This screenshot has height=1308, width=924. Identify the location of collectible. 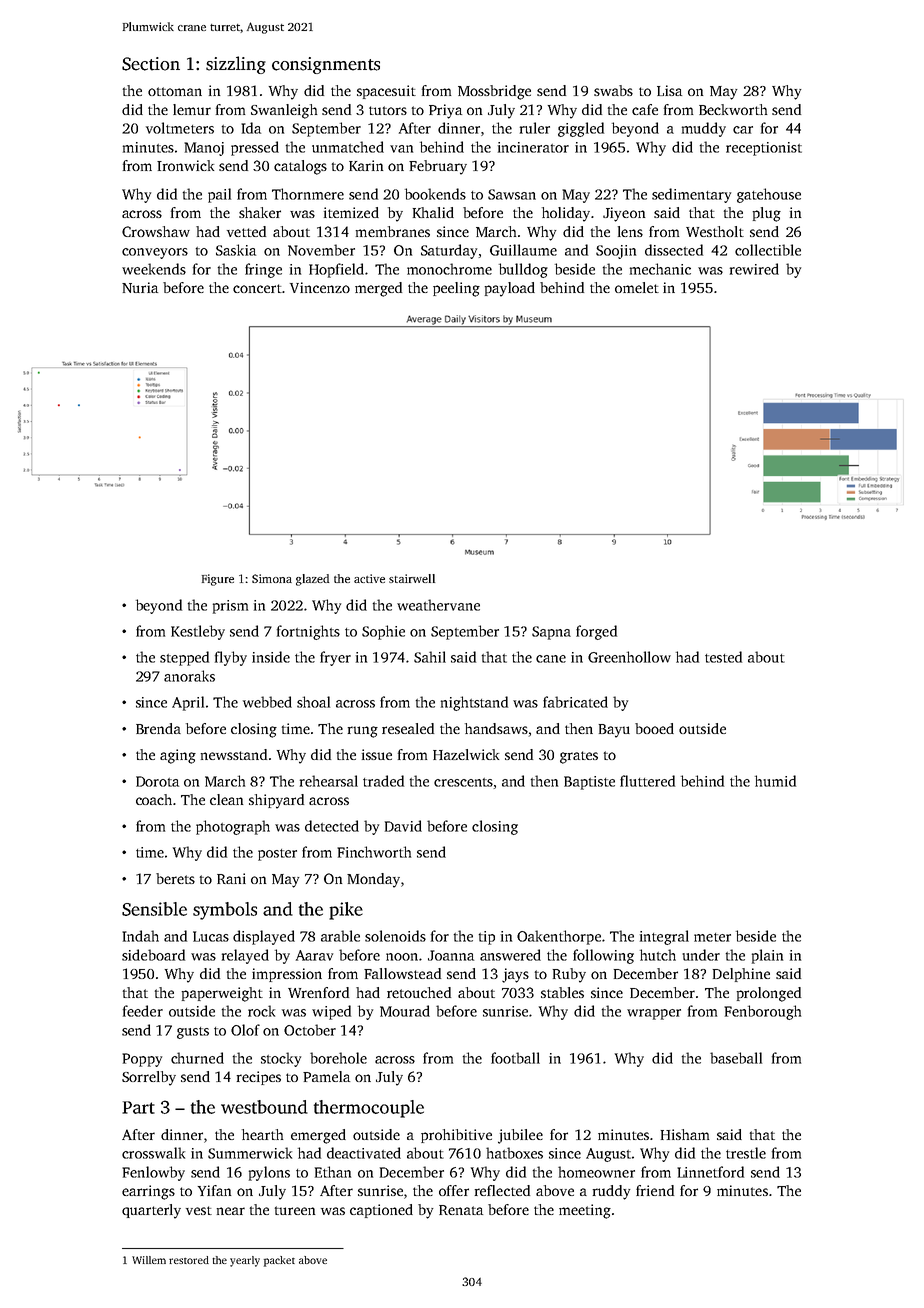
(768, 250).
